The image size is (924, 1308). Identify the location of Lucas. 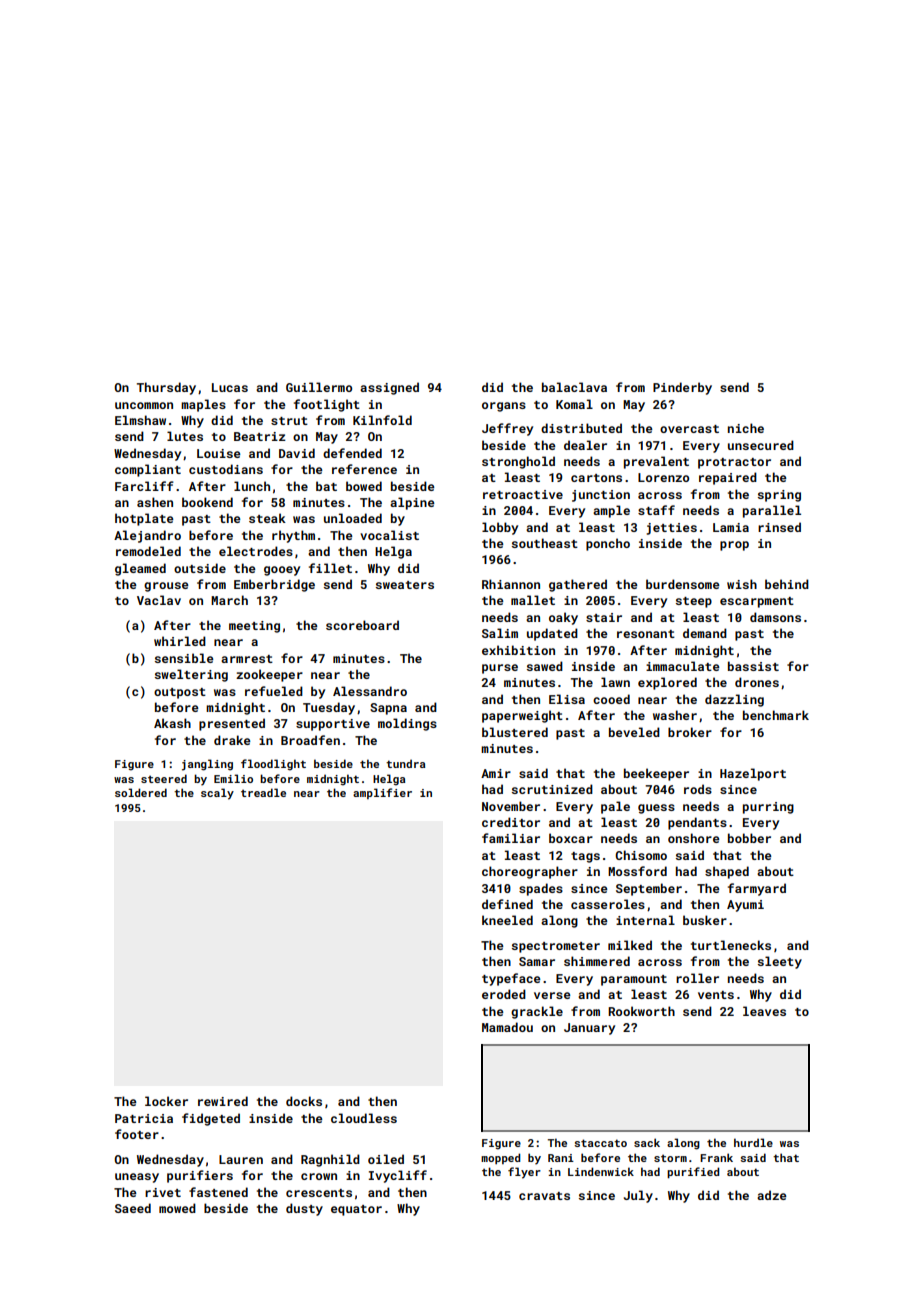
(230, 387).
